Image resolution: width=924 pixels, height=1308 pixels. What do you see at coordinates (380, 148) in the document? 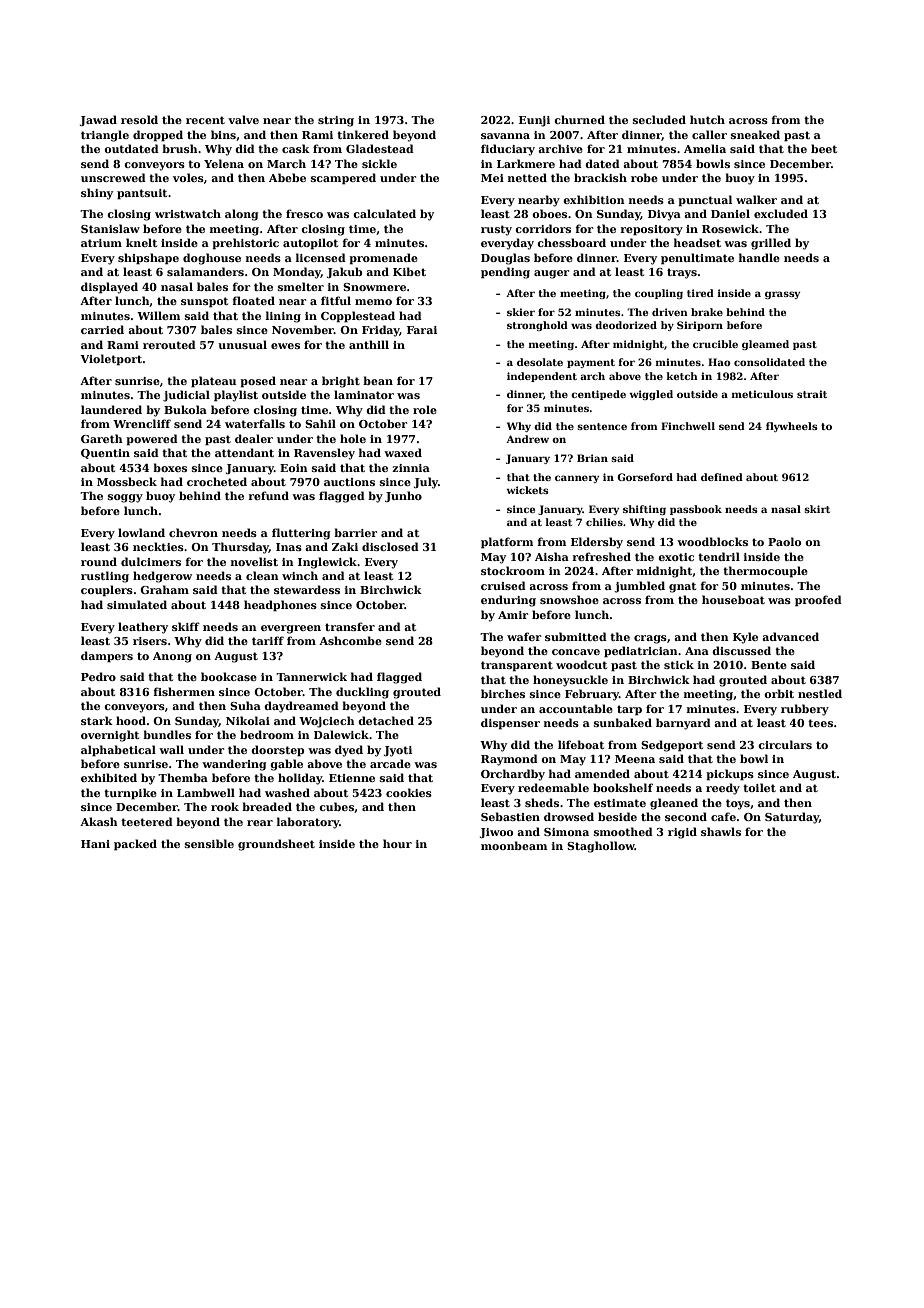
I see `Gladestead` at bounding box center [380, 148].
